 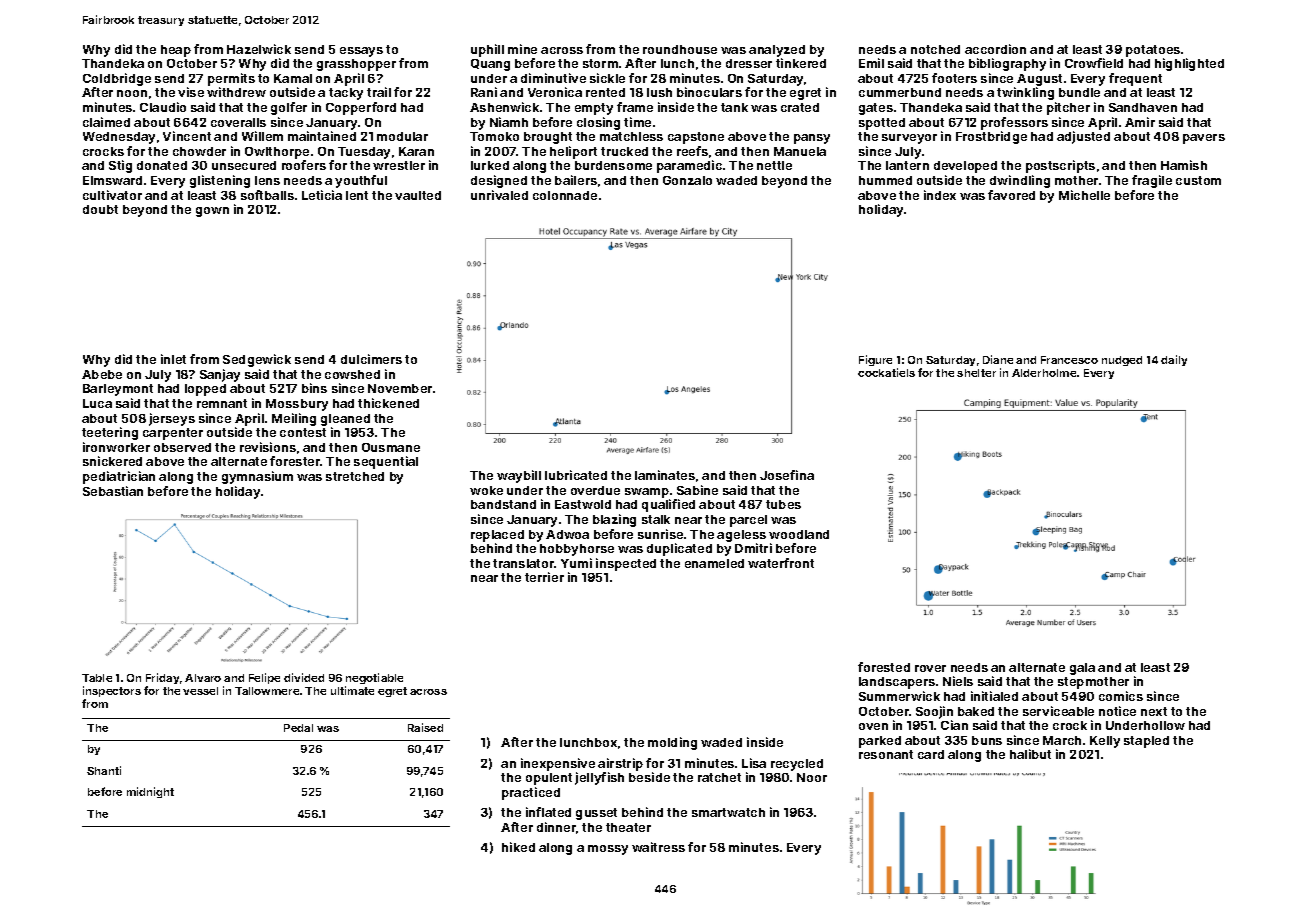 What do you see at coordinates (298, 728) in the page?
I see `Pedal` at bounding box center [298, 728].
